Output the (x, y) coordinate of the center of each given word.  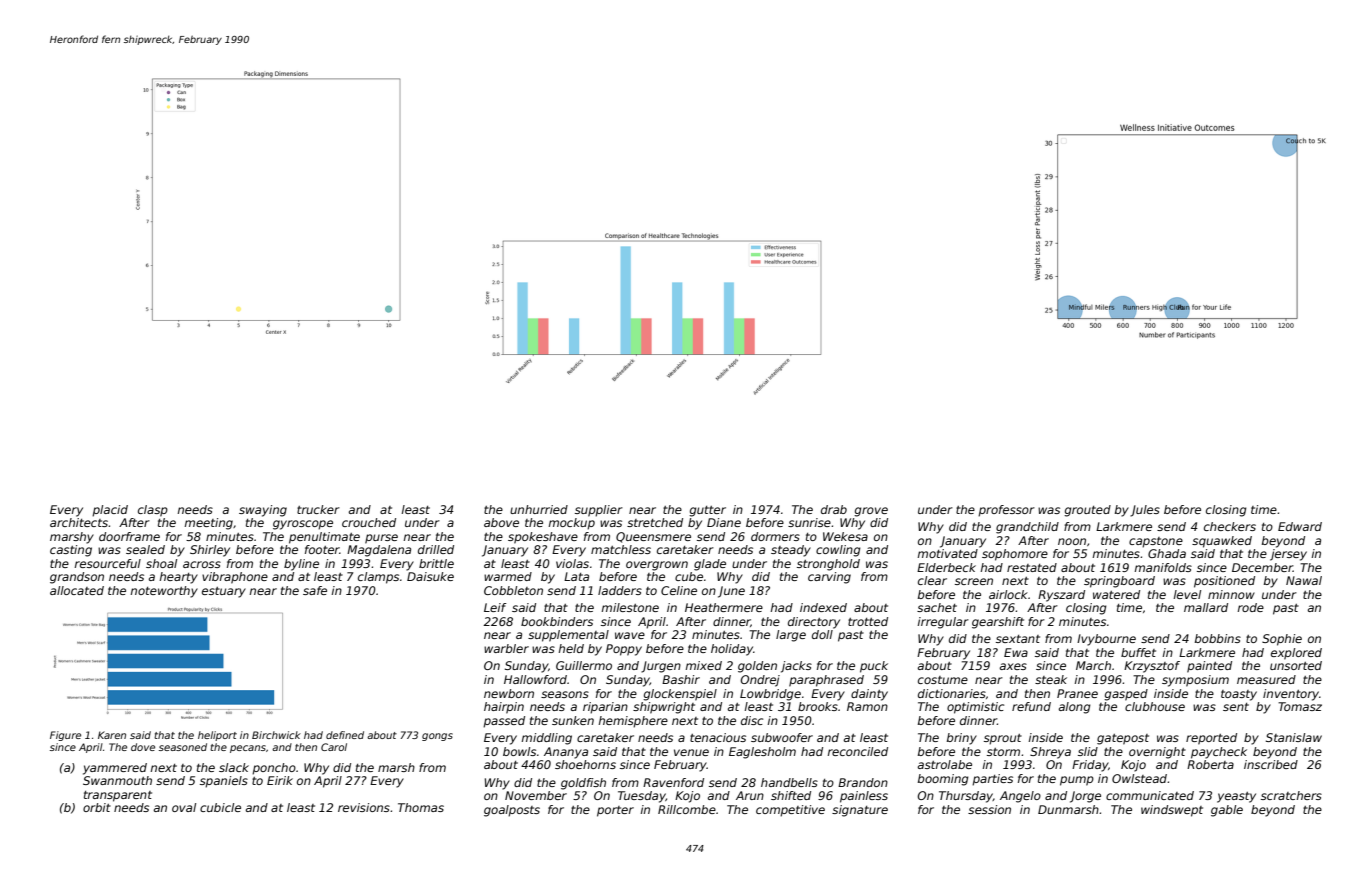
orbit (97, 807)
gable (1227, 811)
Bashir (681, 679)
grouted (1087, 511)
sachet (937, 607)
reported (1211, 739)
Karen (112, 735)
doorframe (129, 536)
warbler (506, 648)
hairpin (504, 708)
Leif (495, 607)
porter (615, 811)
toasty (1239, 695)
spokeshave (543, 538)
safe (315, 590)
